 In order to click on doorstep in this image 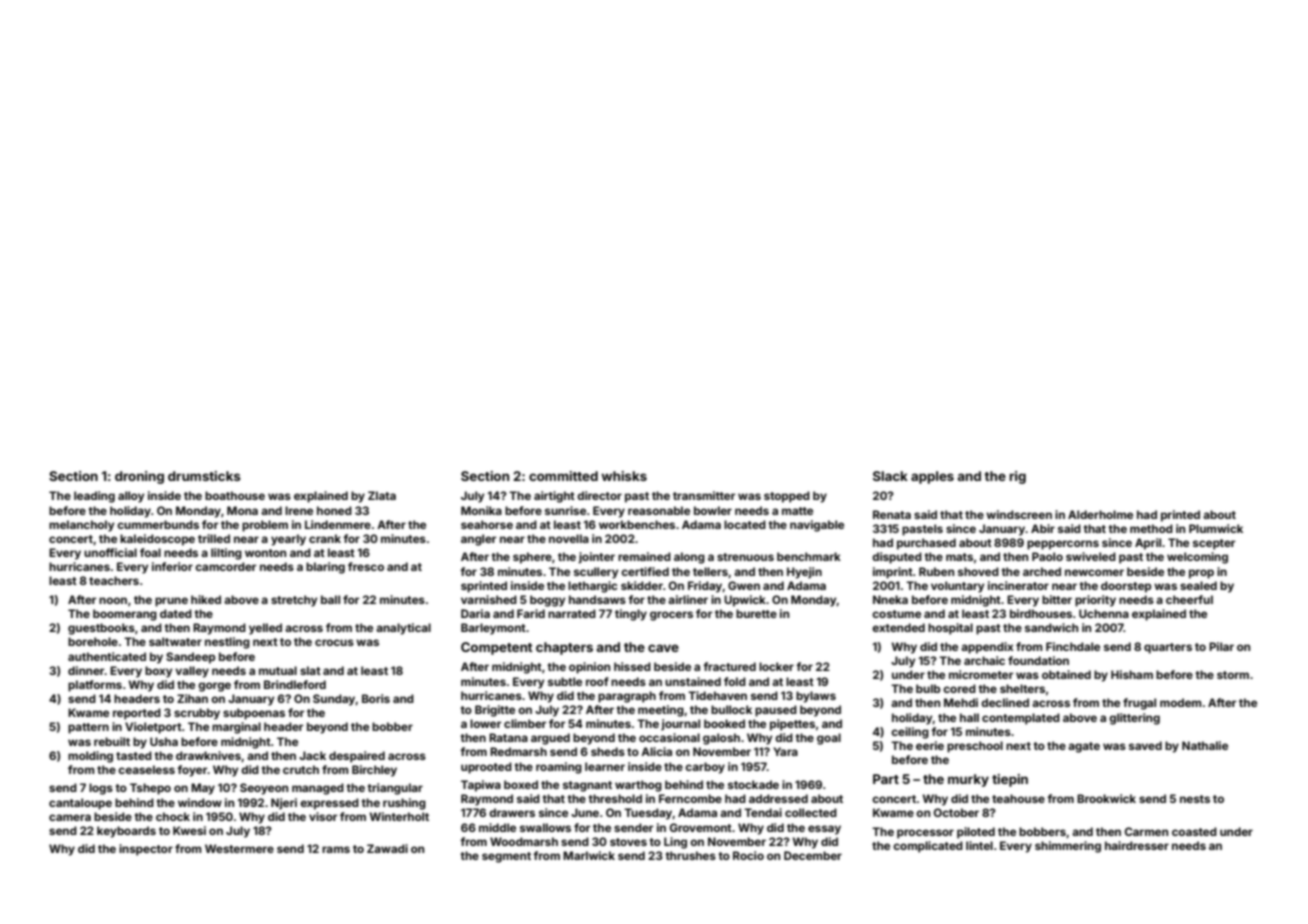, I will do `click(1126, 587)`.
